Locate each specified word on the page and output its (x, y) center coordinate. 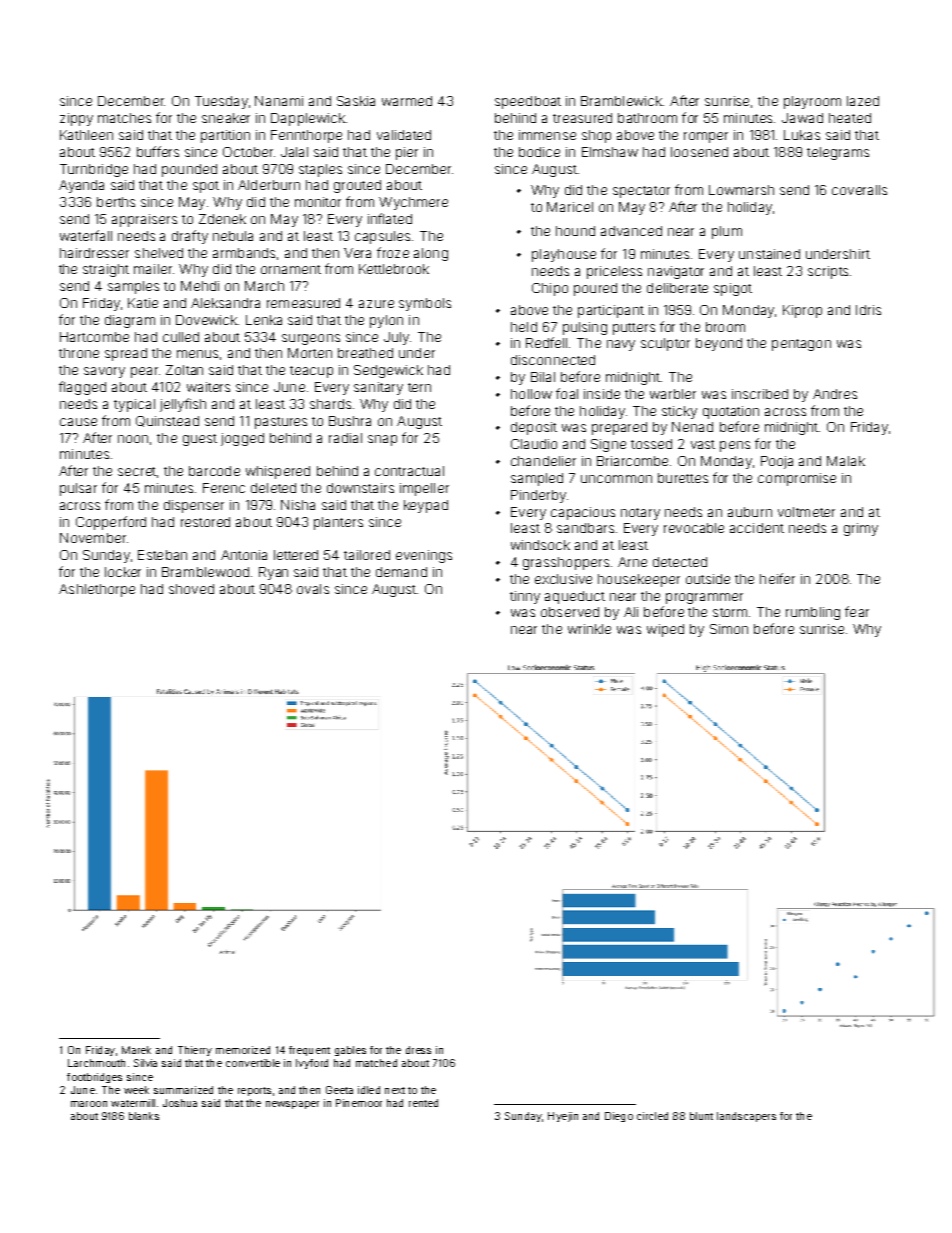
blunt (701, 1116)
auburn (750, 512)
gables (350, 1051)
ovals (313, 589)
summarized (183, 1090)
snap (382, 440)
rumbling (813, 613)
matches (124, 118)
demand (401, 572)
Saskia (356, 101)
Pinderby (538, 496)
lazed (863, 101)
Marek (136, 1050)
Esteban (162, 555)
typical (134, 405)
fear (857, 611)
